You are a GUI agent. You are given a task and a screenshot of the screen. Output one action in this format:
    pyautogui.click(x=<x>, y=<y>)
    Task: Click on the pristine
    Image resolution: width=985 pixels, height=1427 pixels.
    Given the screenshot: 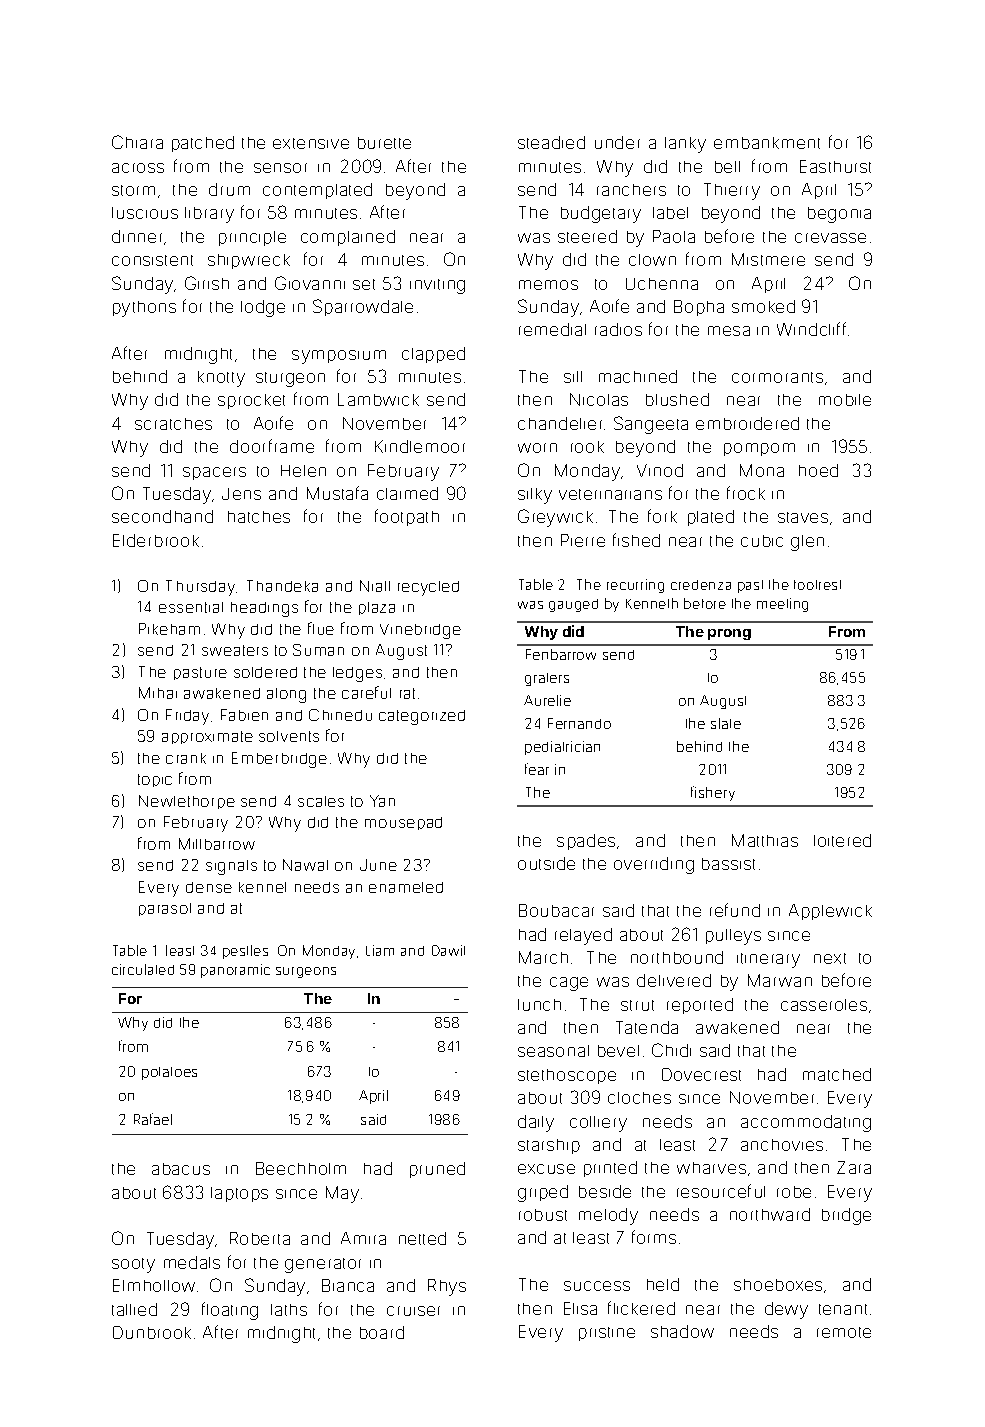 What is the action you would take?
    pyautogui.click(x=607, y=1334)
